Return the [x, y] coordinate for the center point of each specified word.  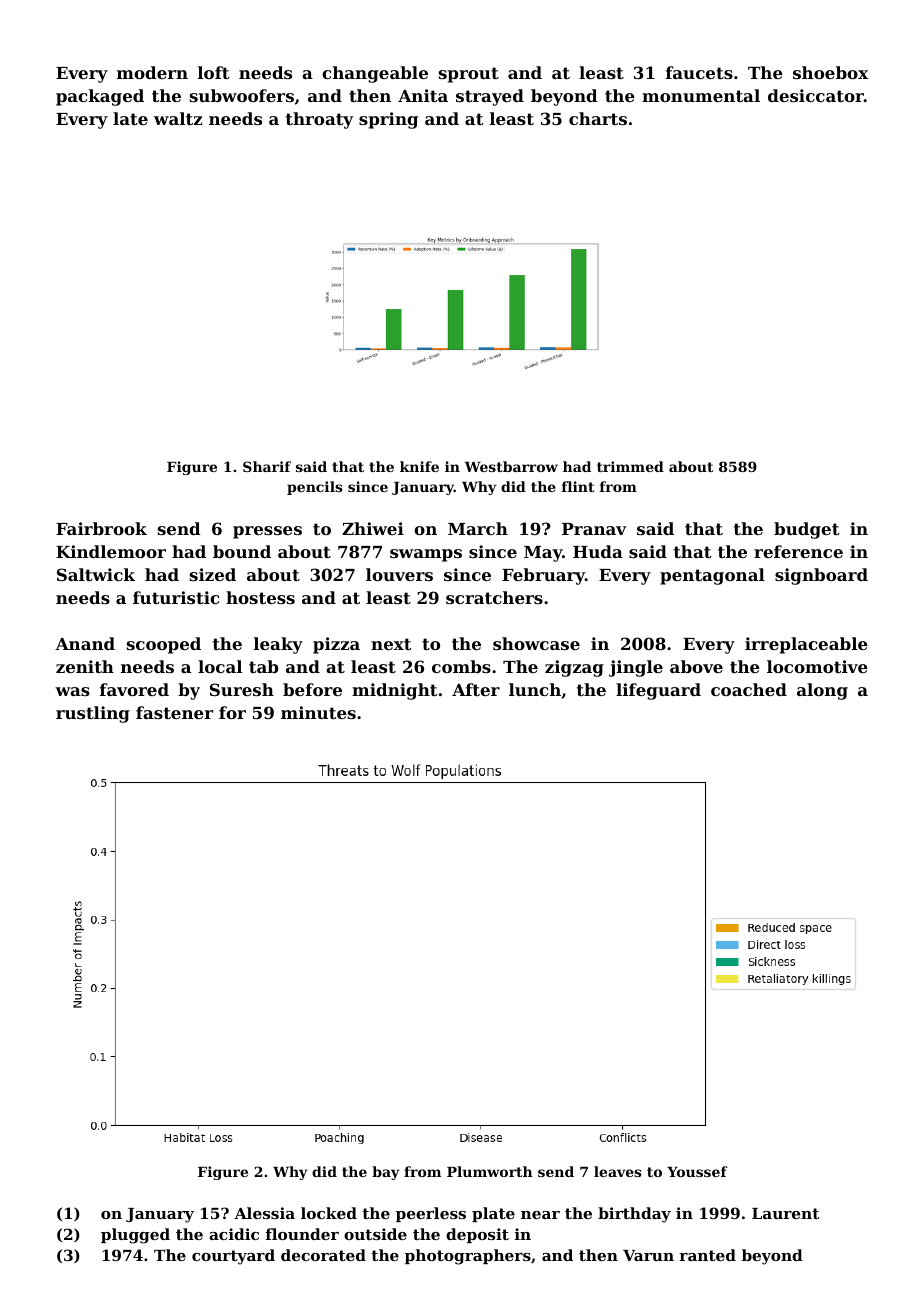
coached [749, 689]
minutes [318, 712]
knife [419, 466]
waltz [178, 118]
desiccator [816, 95]
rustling [93, 714]
